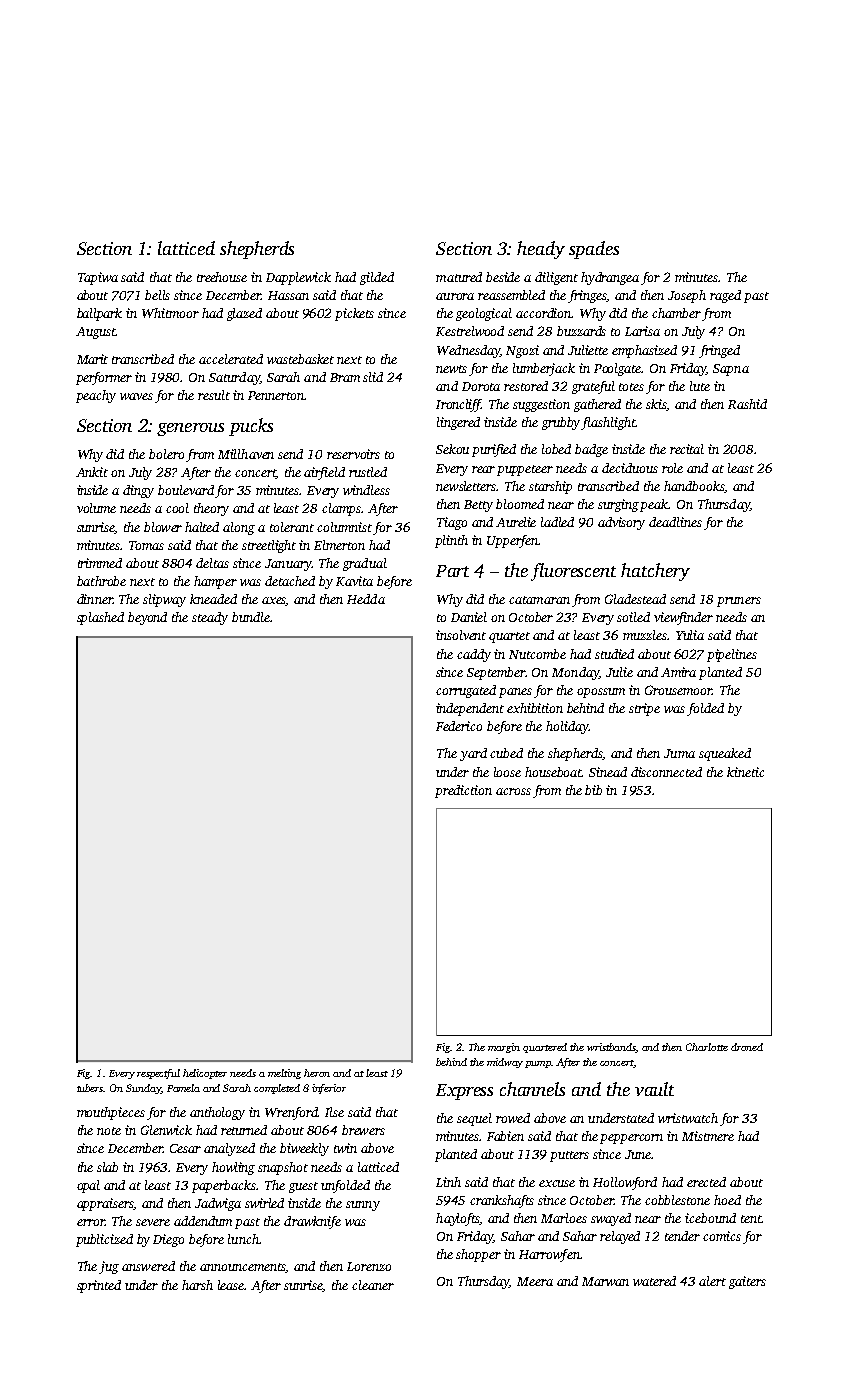 This screenshot has width=849, height=1400. I want to click on plinth, so click(451, 541).
